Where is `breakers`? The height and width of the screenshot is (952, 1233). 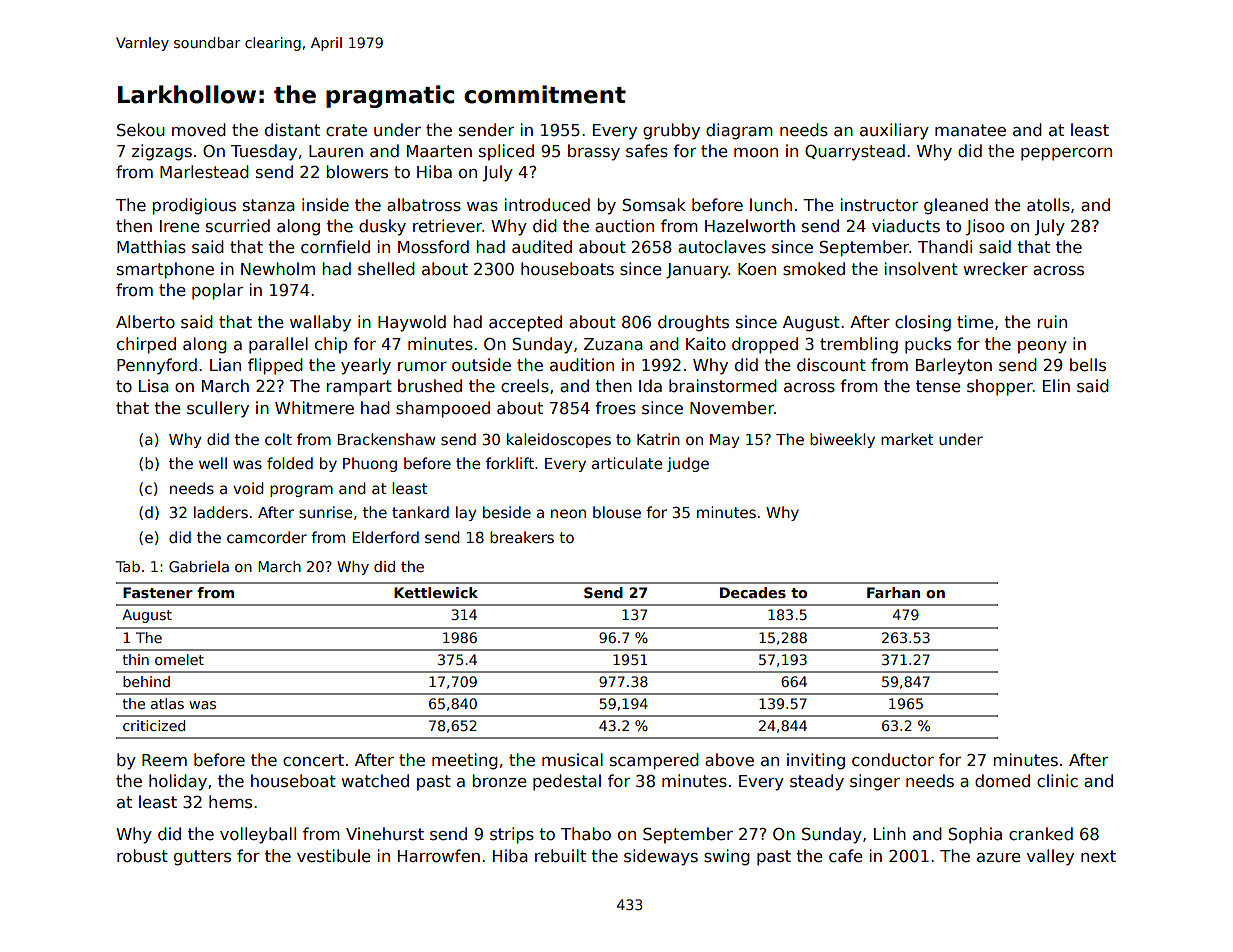 breakers is located at coordinates (522, 537).
